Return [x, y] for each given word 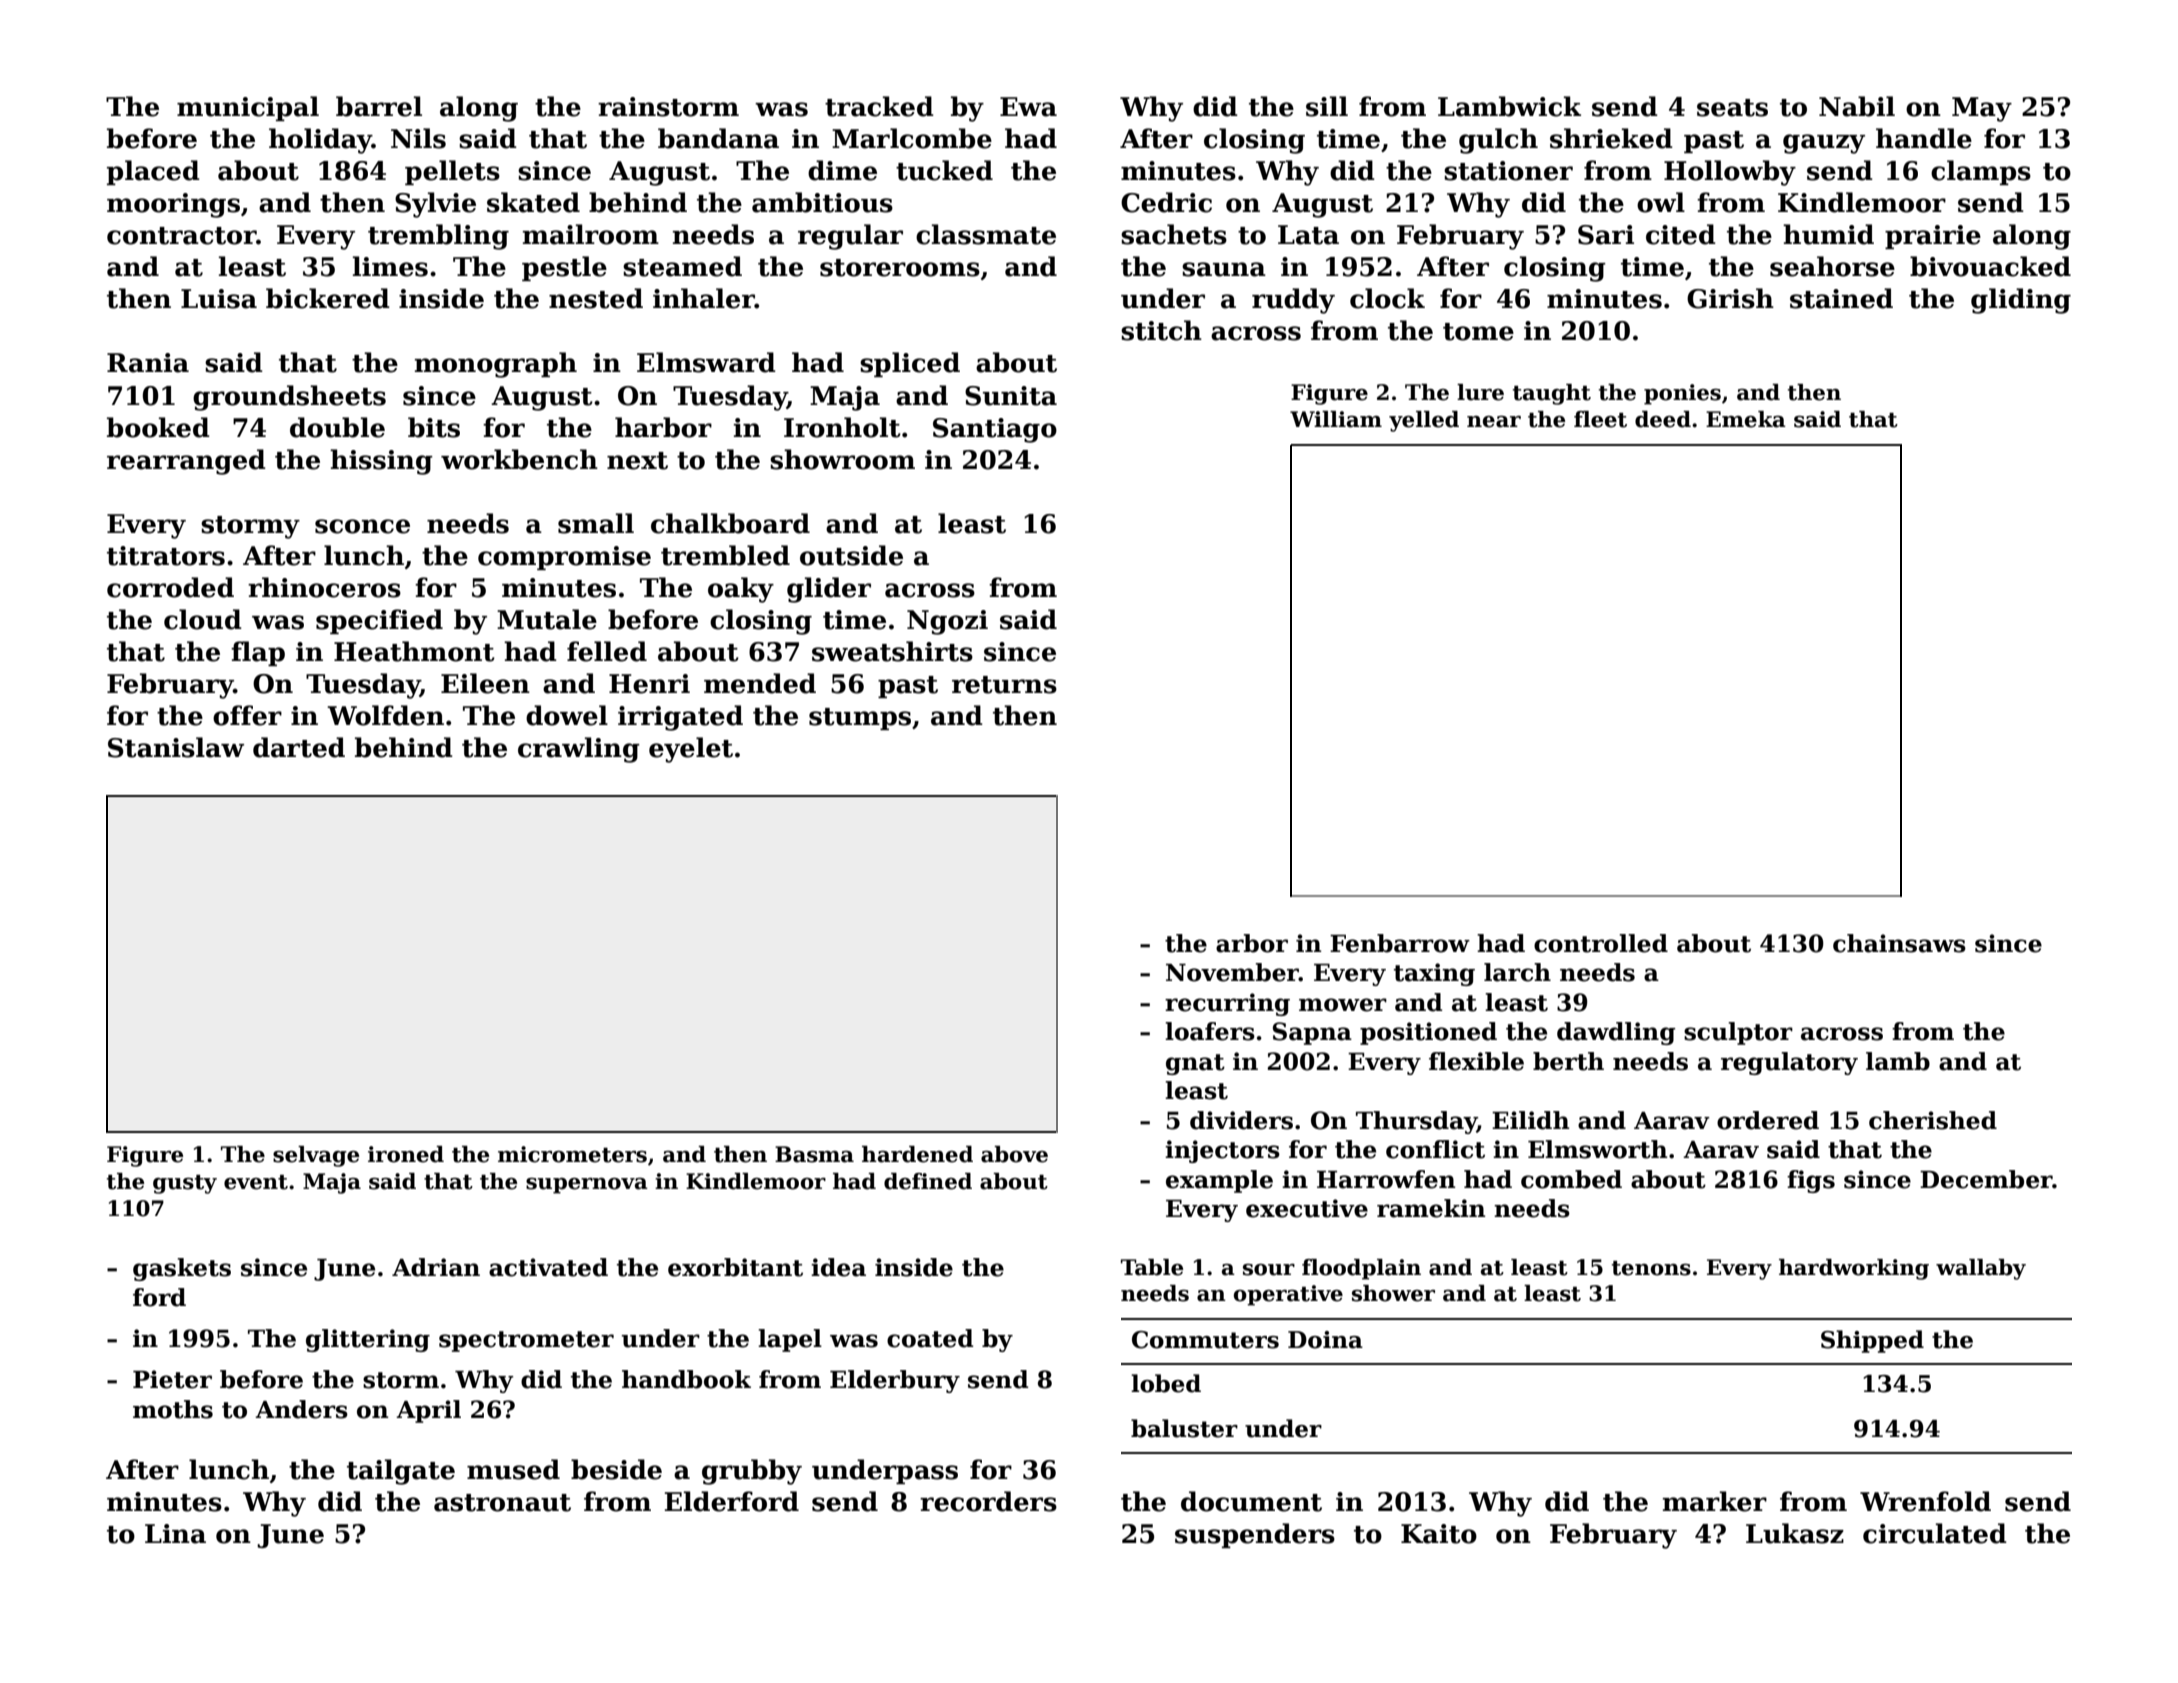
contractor [182, 236]
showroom [842, 459]
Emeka [1746, 419]
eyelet [691, 750]
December [1986, 1179]
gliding [2021, 301]
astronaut [502, 1503]
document [1251, 1501]
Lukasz [1795, 1533]
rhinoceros [324, 587]
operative [1288, 1295]
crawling [579, 750]
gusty [185, 1184]
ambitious [822, 202]
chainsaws [1899, 943]
